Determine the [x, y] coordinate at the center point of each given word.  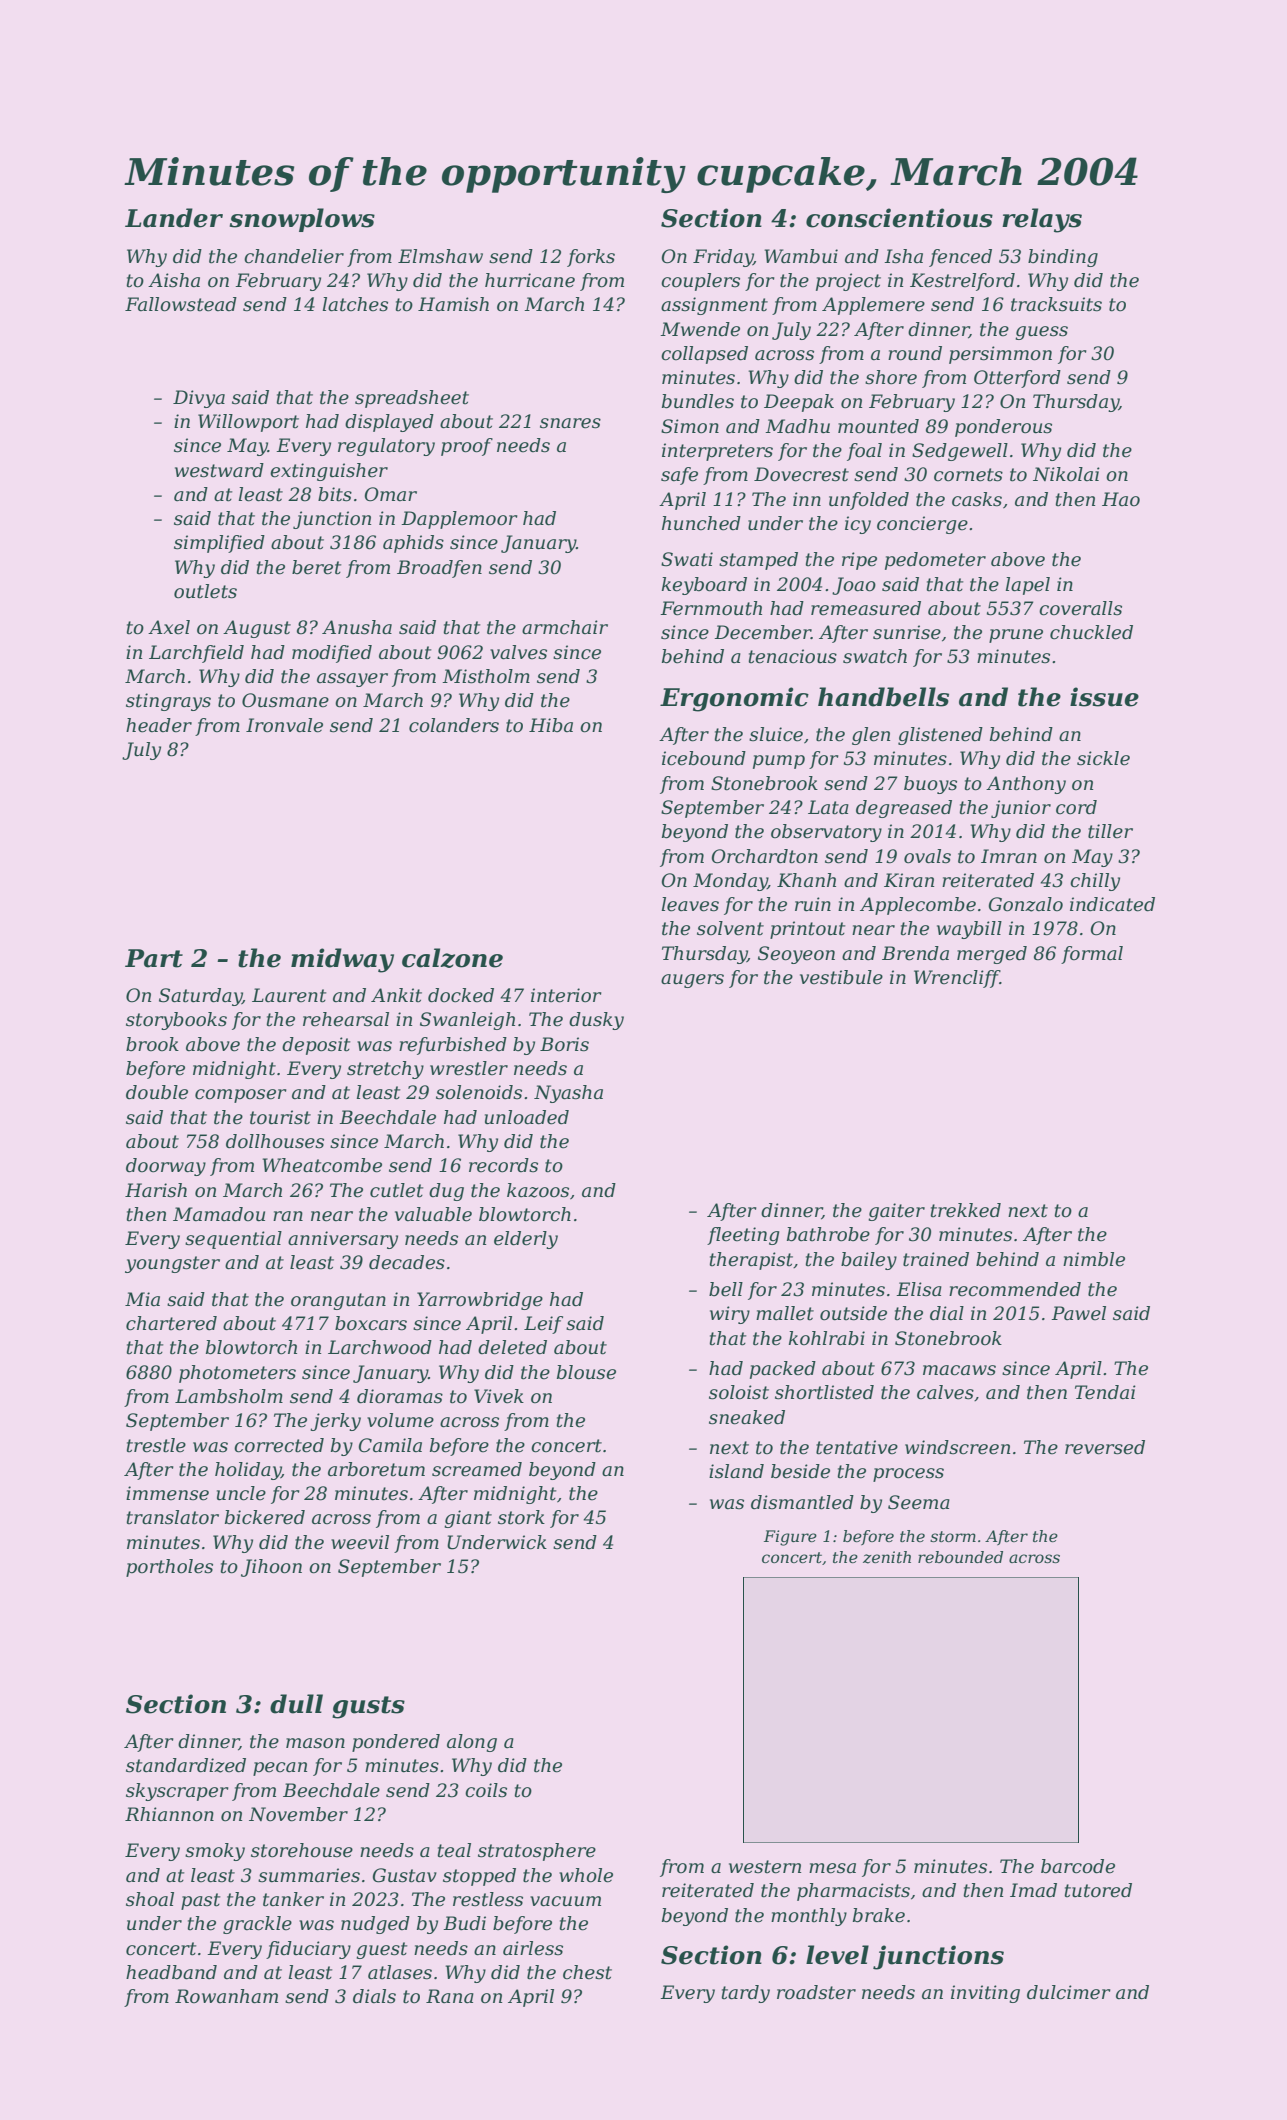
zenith [887, 1557]
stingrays [168, 702]
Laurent [289, 995]
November [298, 1814]
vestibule [841, 977]
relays [1042, 220]
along [472, 1743]
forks [591, 258]
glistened [940, 736]
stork [521, 1517]
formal [1092, 955]
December [762, 632]
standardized [186, 1765]
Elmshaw [440, 256]
